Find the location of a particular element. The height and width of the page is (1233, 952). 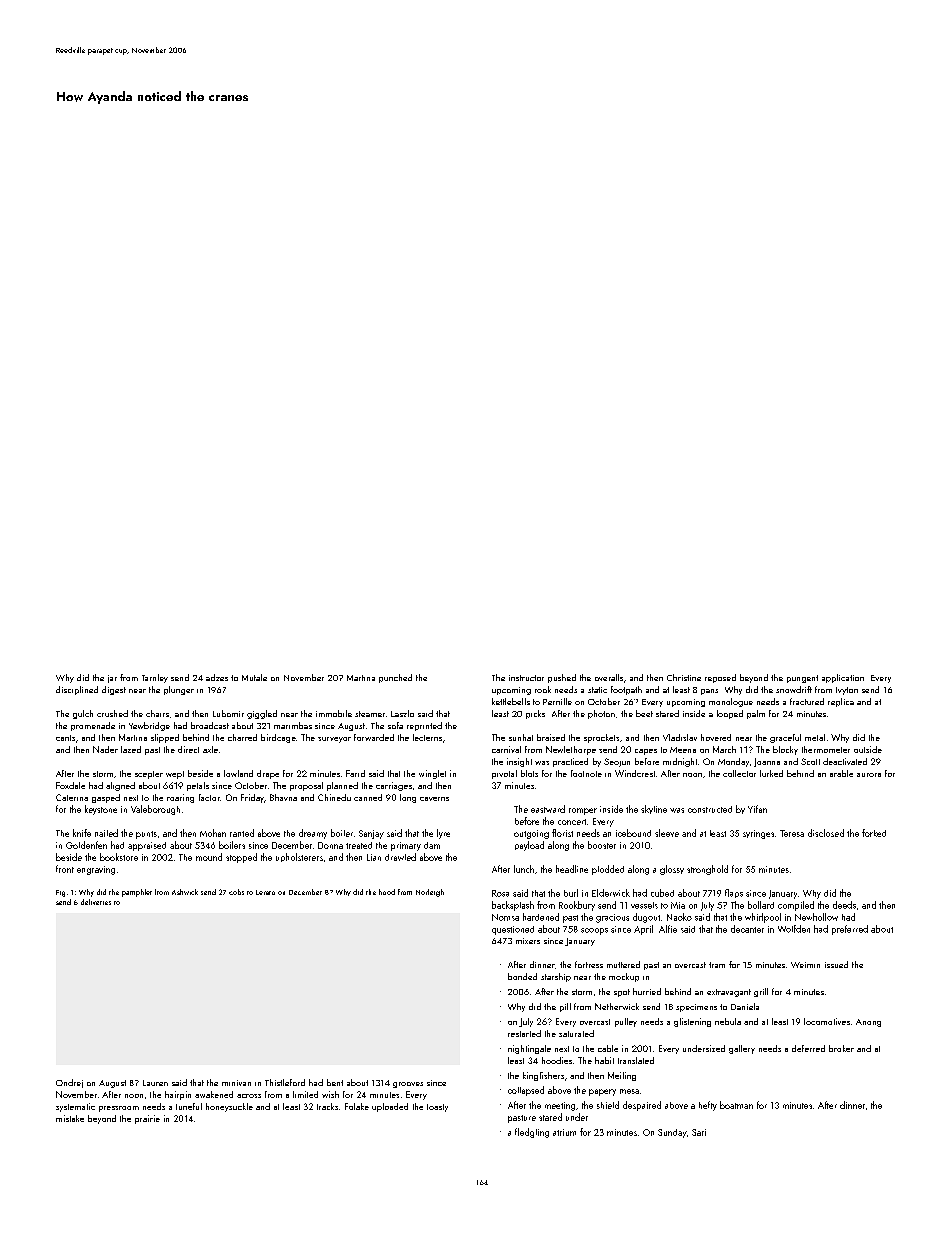

drape is located at coordinates (268, 774).
